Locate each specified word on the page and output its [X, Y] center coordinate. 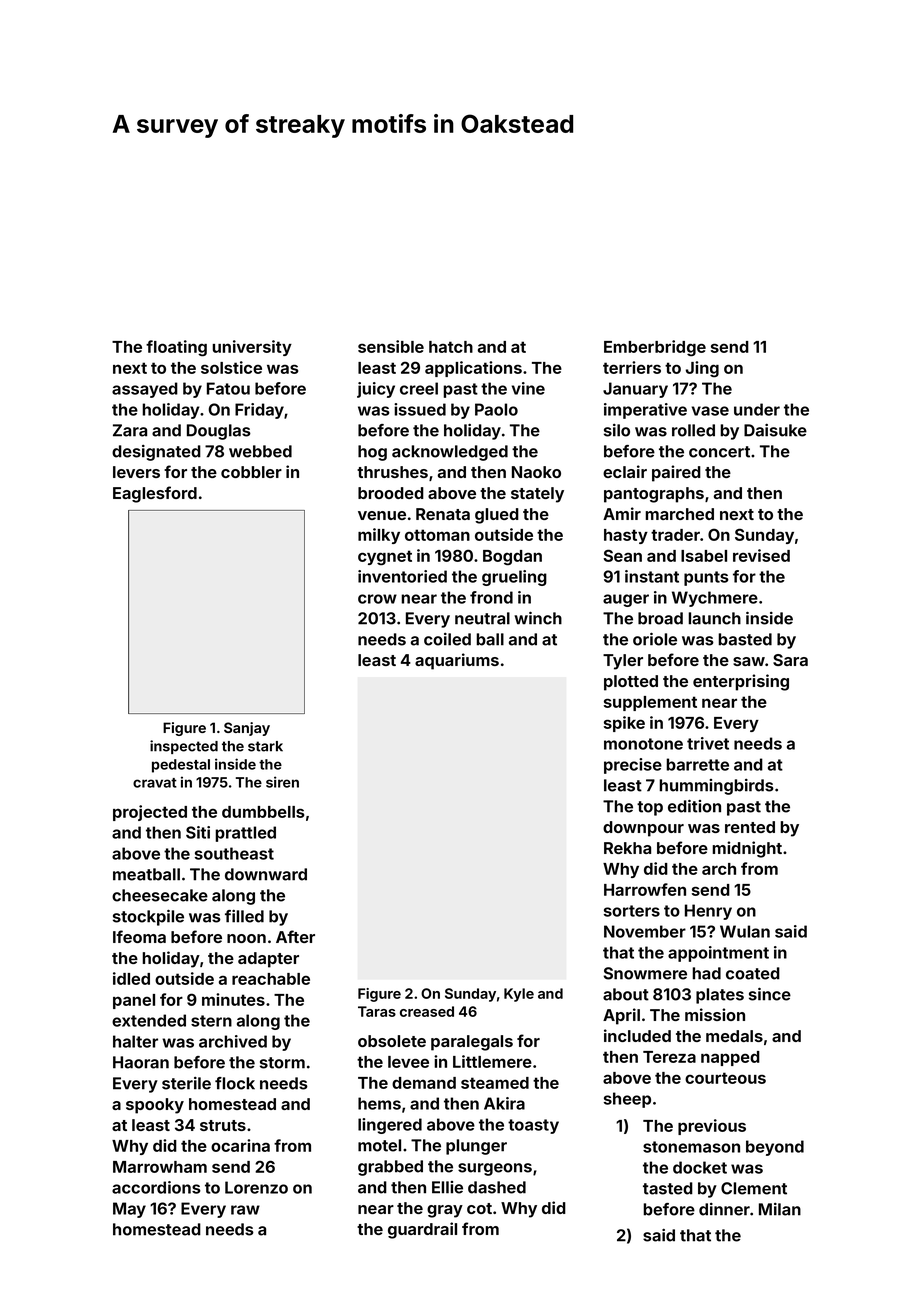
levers [136, 472]
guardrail [422, 1230]
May [129, 1210]
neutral [482, 618]
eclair [625, 471]
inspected [184, 747]
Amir [622, 513]
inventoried [402, 576]
